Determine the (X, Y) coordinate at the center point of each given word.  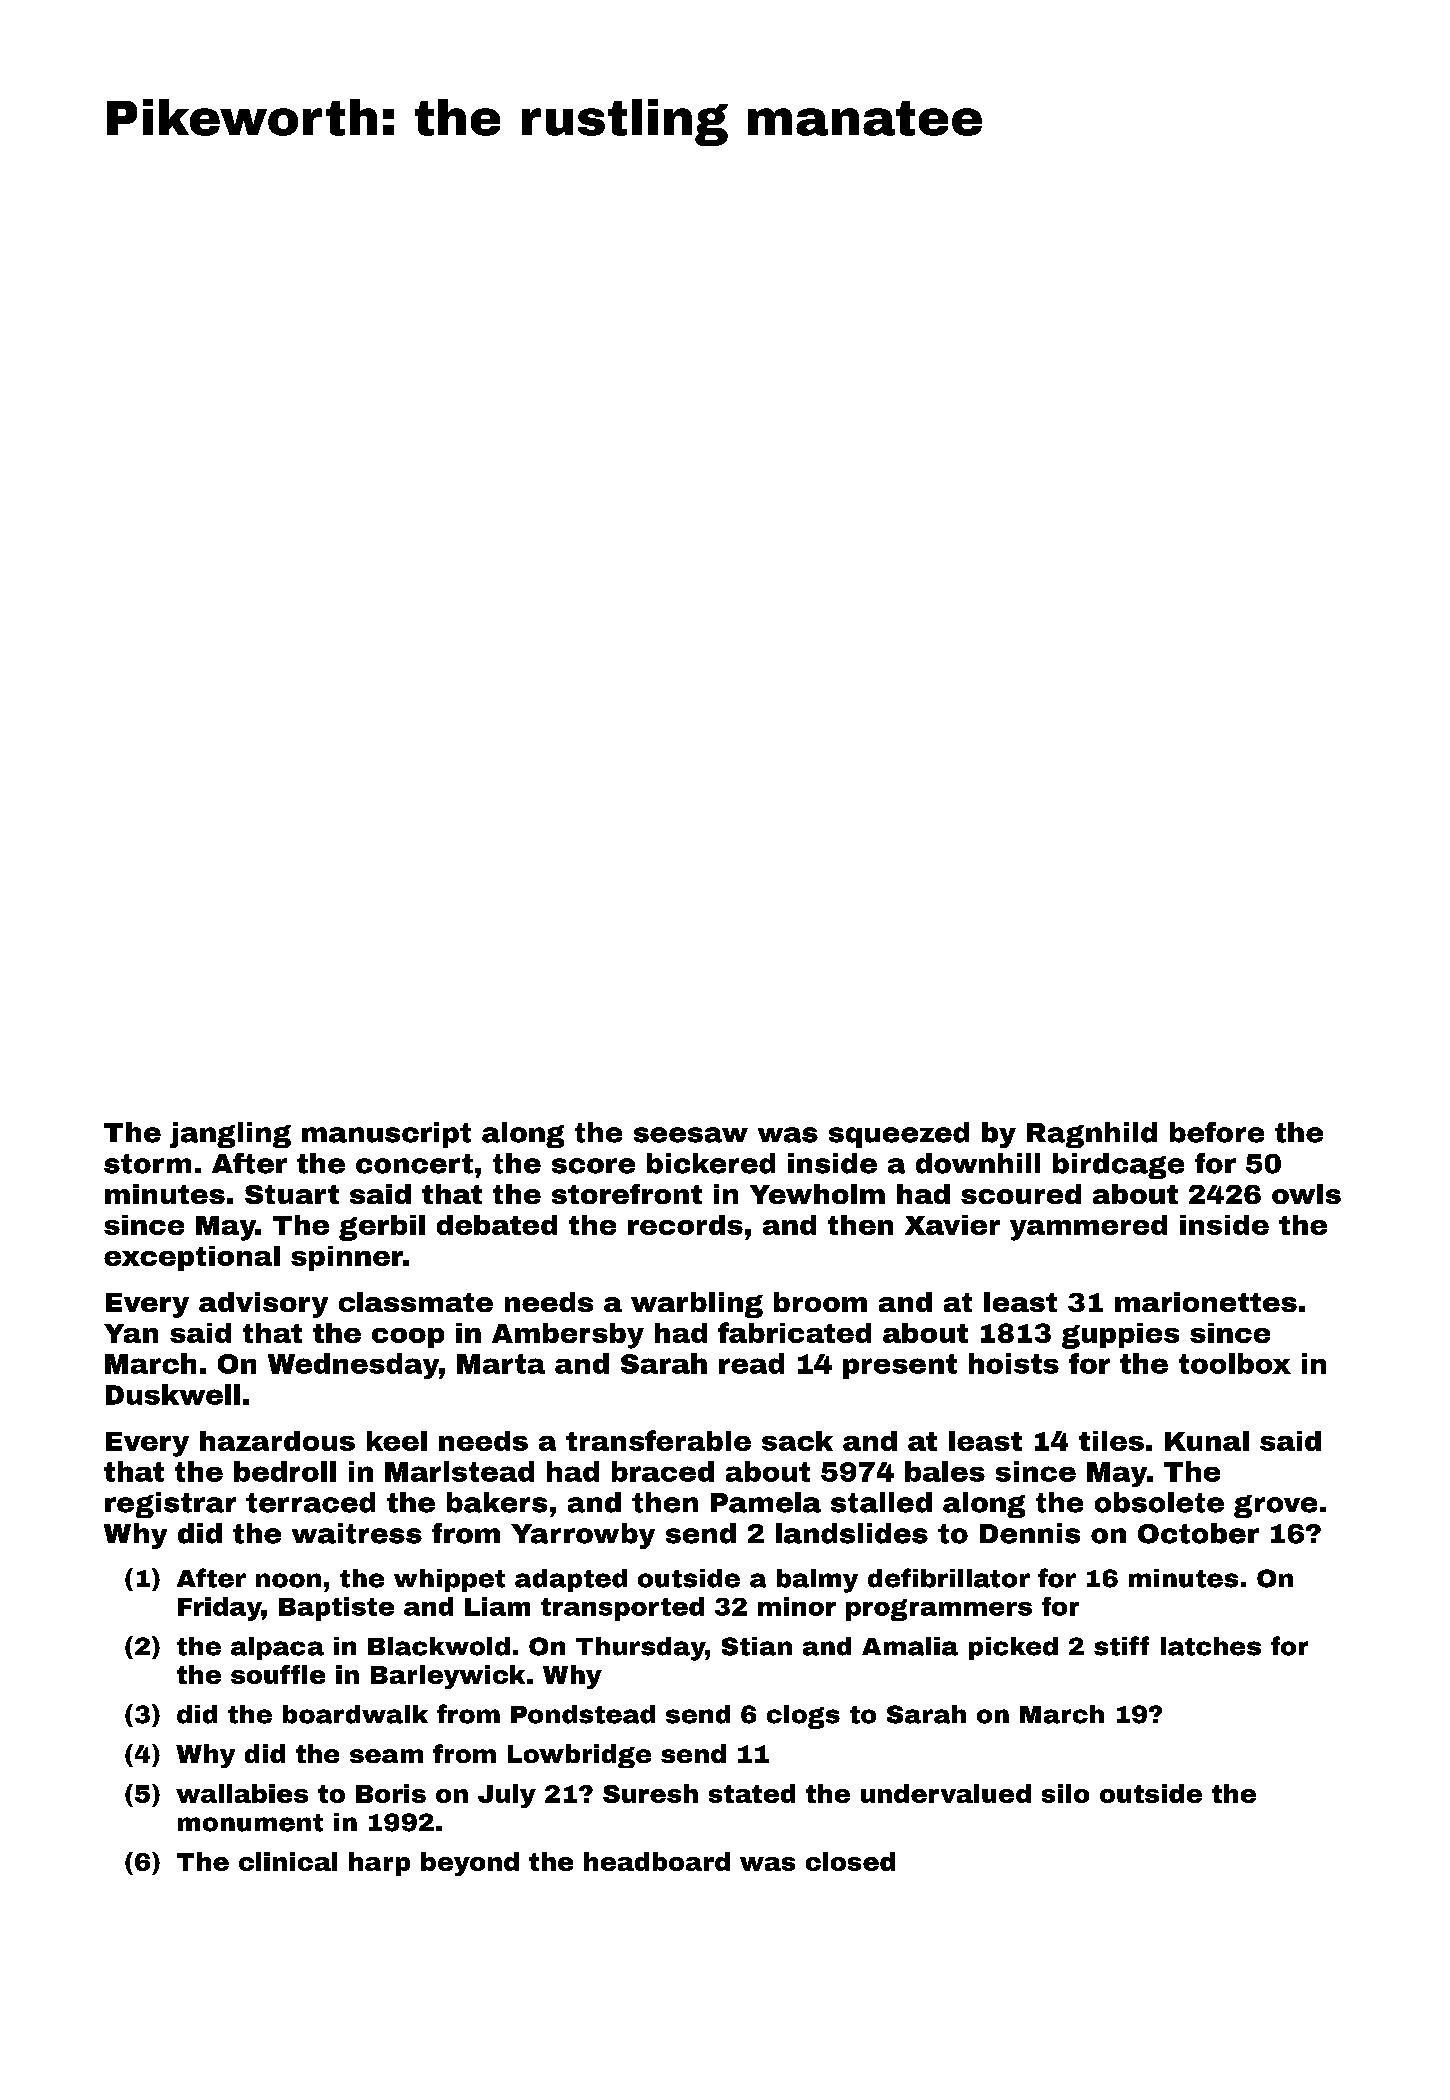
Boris (391, 1793)
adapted (571, 1580)
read (751, 1363)
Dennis (1030, 1533)
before (1217, 1132)
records (685, 1225)
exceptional (192, 1258)
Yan (131, 1333)
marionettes (1206, 1302)
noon (288, 1580)
